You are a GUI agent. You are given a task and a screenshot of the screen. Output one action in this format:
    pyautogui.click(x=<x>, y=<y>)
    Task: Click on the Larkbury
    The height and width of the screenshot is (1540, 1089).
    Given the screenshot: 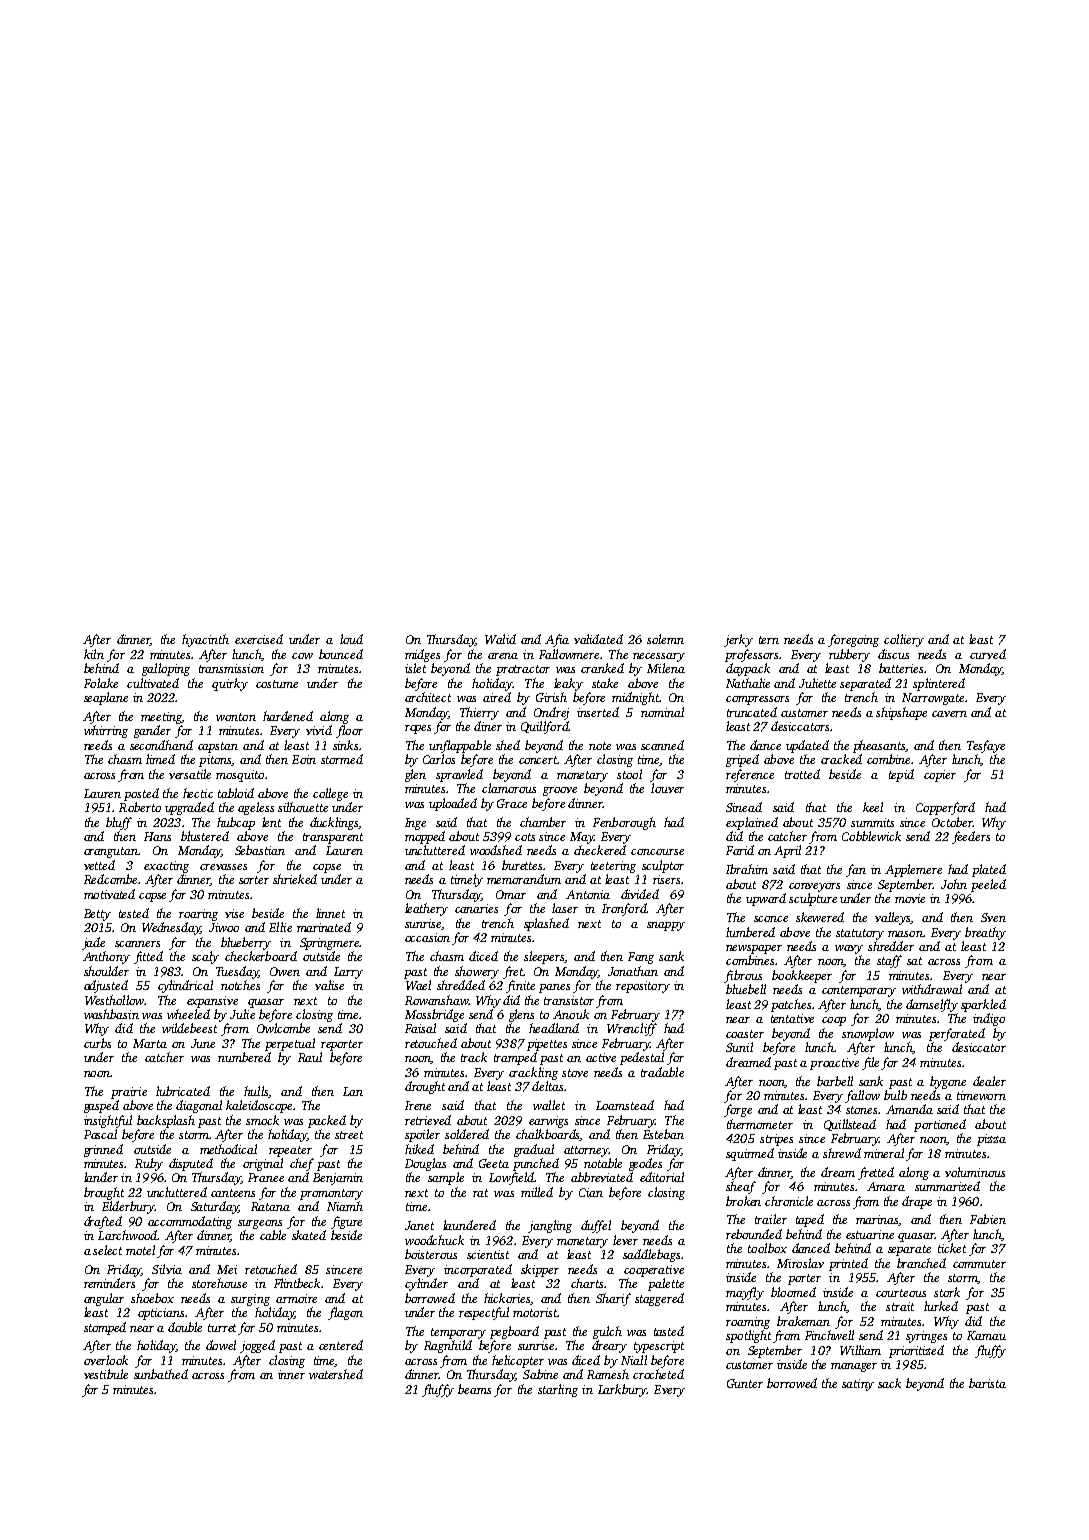 What is the action you would take?
    pyautogui.click(x=622, y=1390)
